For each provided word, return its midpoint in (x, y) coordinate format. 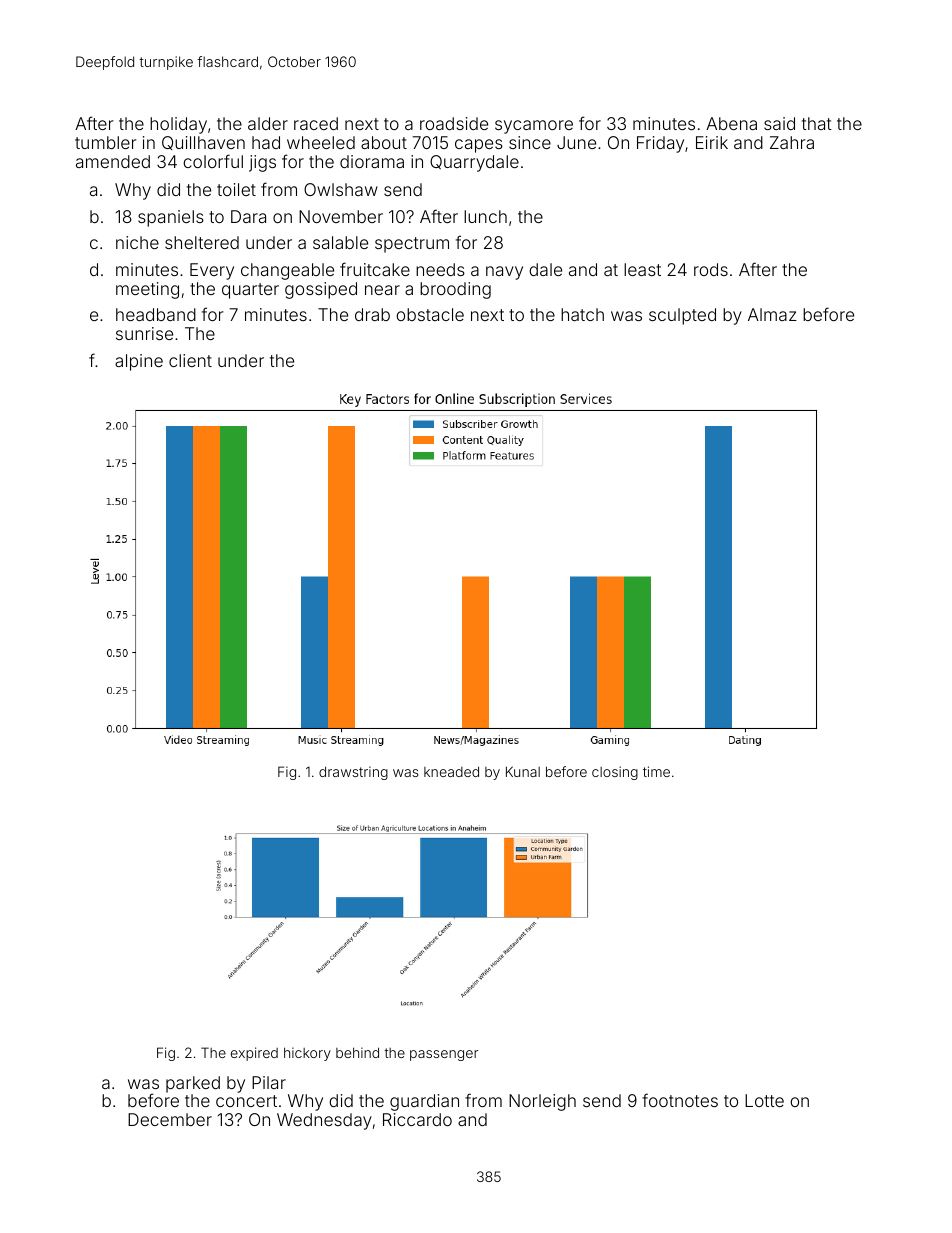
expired (254, 1054)
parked (193, 1084)
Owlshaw (341, 189)
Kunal (523, 771)
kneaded (451, 771)
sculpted (682, 316)
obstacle (430, 314)
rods (711, 269)
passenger (444, 1055)
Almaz (772, 314)
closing (615, 773)
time (656, 771)
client (190, 360)
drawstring (353, 773)
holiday (178, 125)
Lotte (764, 1100)
